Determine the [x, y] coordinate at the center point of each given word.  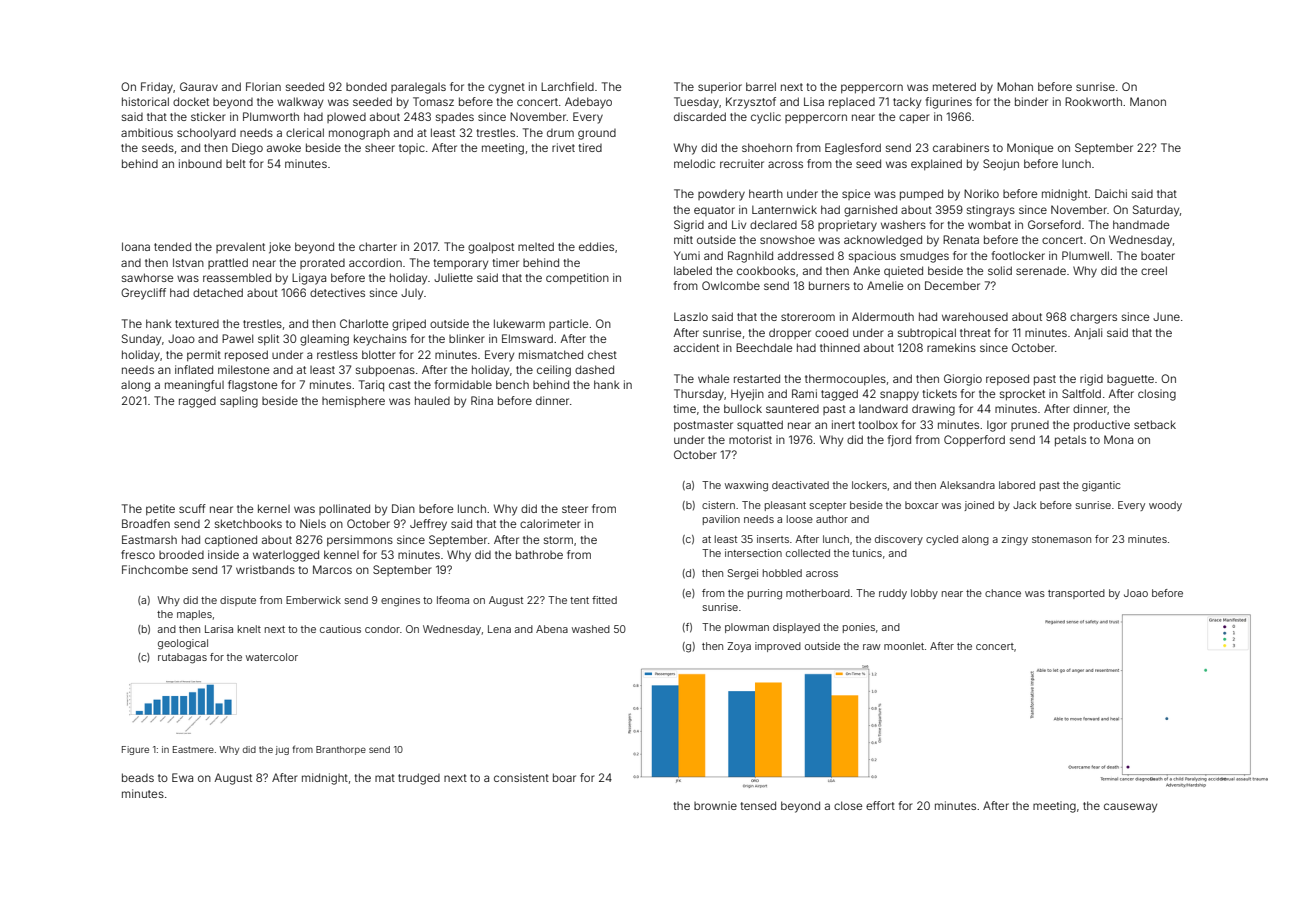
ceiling [554, 371]
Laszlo [691, 316]
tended [172, 246]
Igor [997, 426]
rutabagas [182, 658]
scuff [192, 508]
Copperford [974, 441]
